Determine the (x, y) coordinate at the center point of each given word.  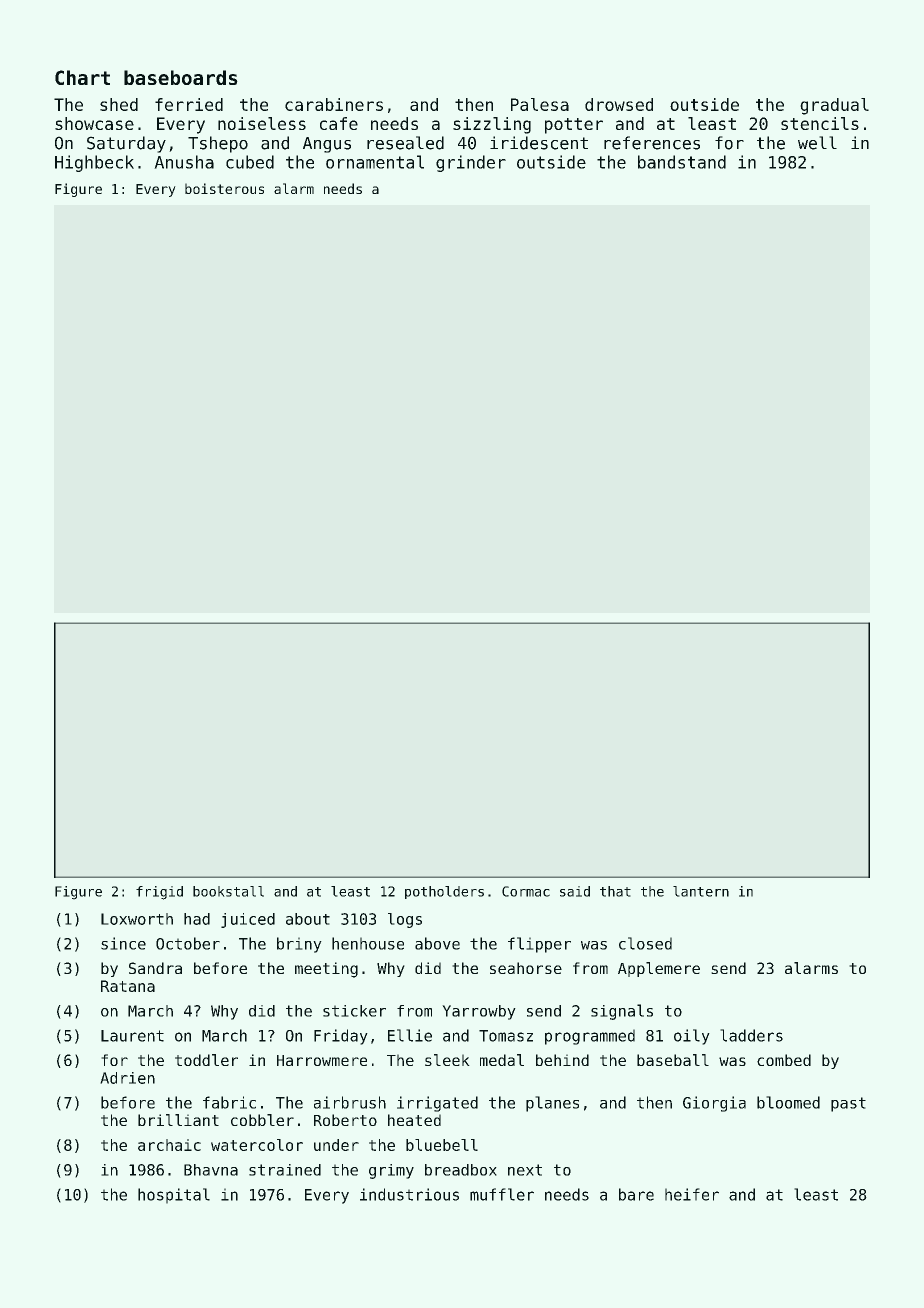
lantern (701, 891)
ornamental (375, 162)
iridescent (539, 143)
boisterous (224, 188)
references (652, 143)
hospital (174, 1196)
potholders (444, 892)
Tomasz (506, 1036)
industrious (409, 1194)
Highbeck (94, 163)
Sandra (155, 968)
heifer (692, 1194)
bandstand (682, 162)
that (615, 891)
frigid (159, 893)
